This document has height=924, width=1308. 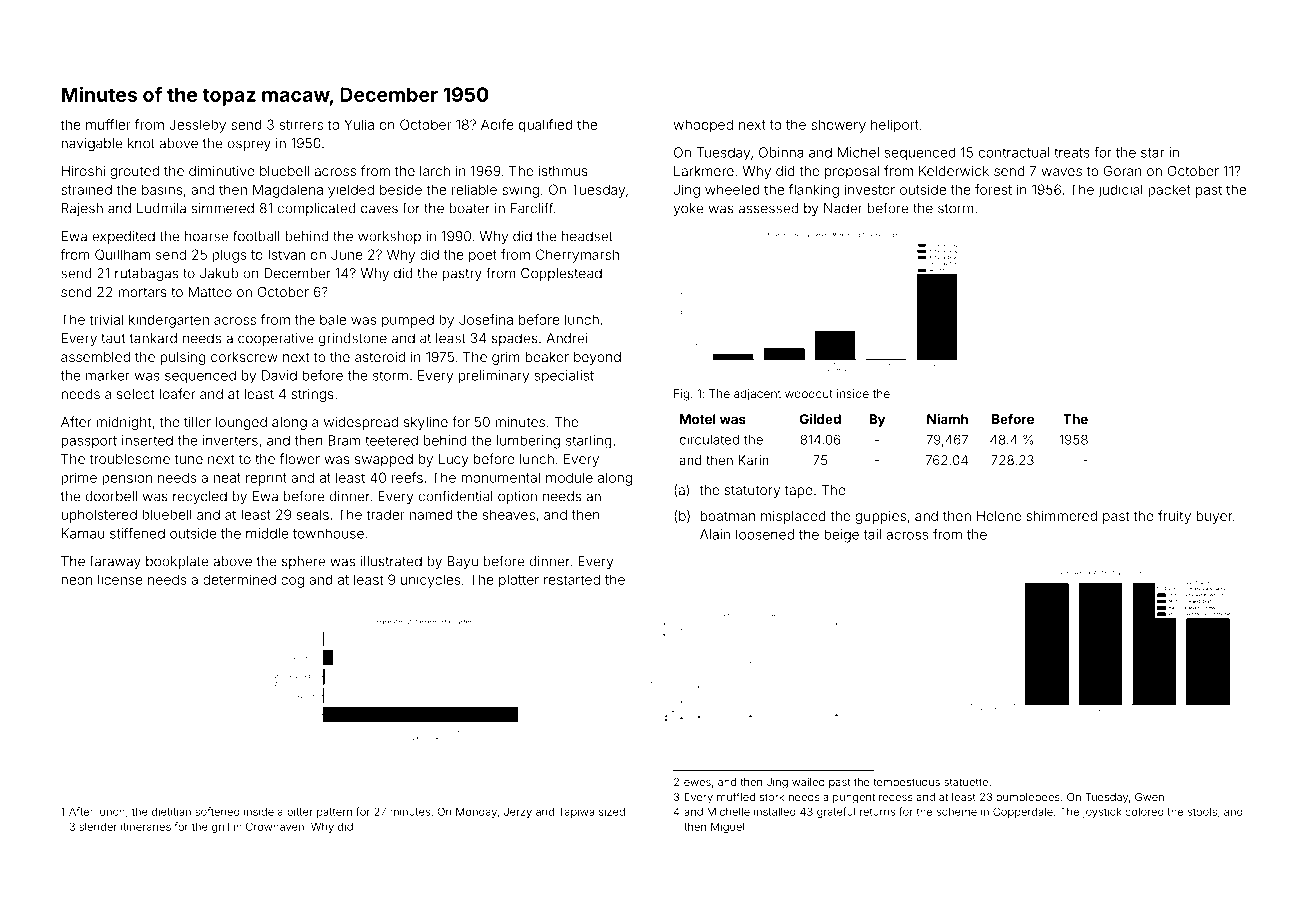 I want to click on beyond, so click(x=597, y=358).
